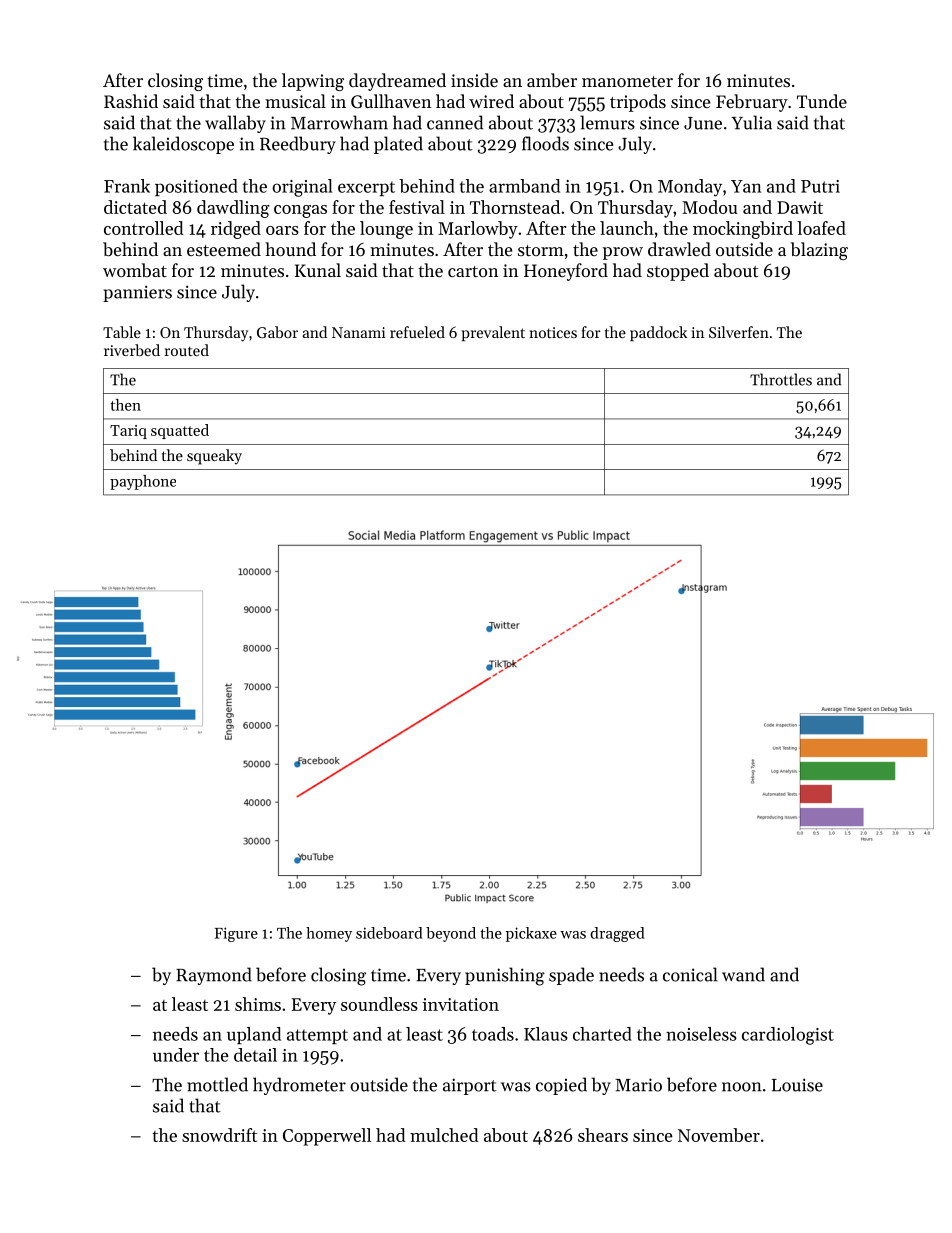 This image has width=952, height=1233. What do you see at coordinates (137, 293) in the image?
I see `panniers` at bounding box center [137, 293].
